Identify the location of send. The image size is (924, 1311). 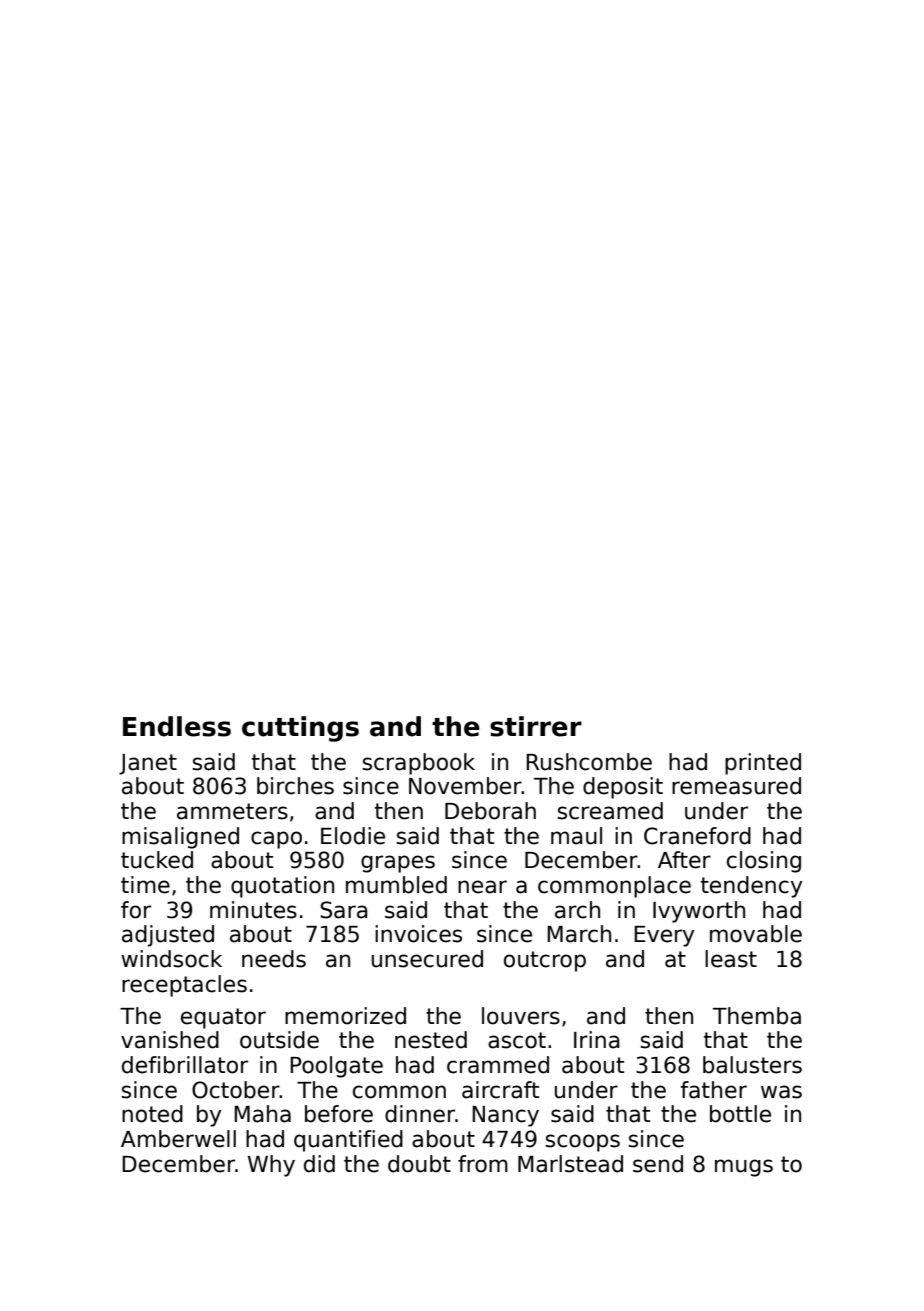
(658, 1164).
